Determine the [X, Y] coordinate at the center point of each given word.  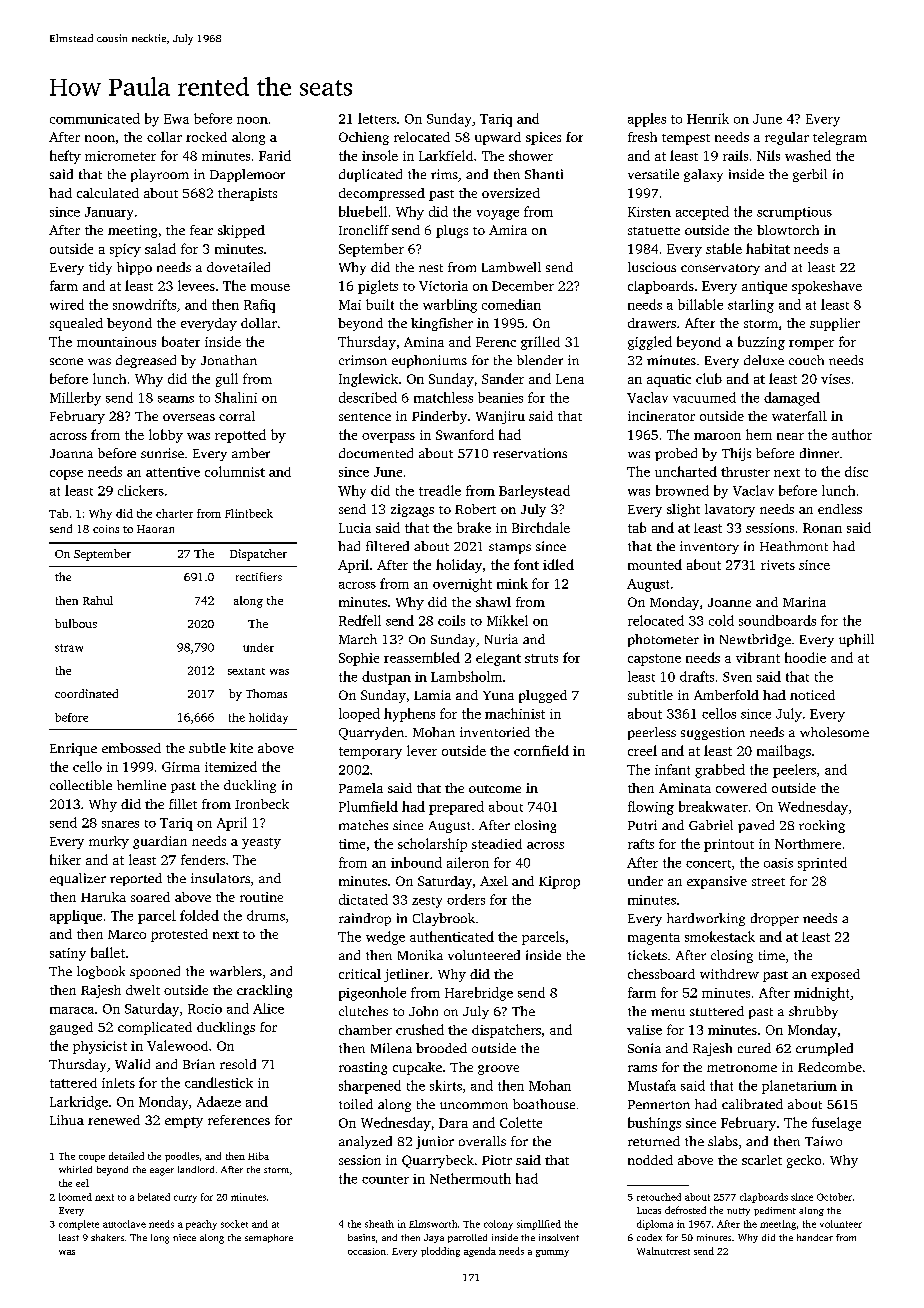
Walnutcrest [663, 1251]
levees [196, 285]
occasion [367, 1251]
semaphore [269, 1238]
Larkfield [446, 155]
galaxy [703, 175]
